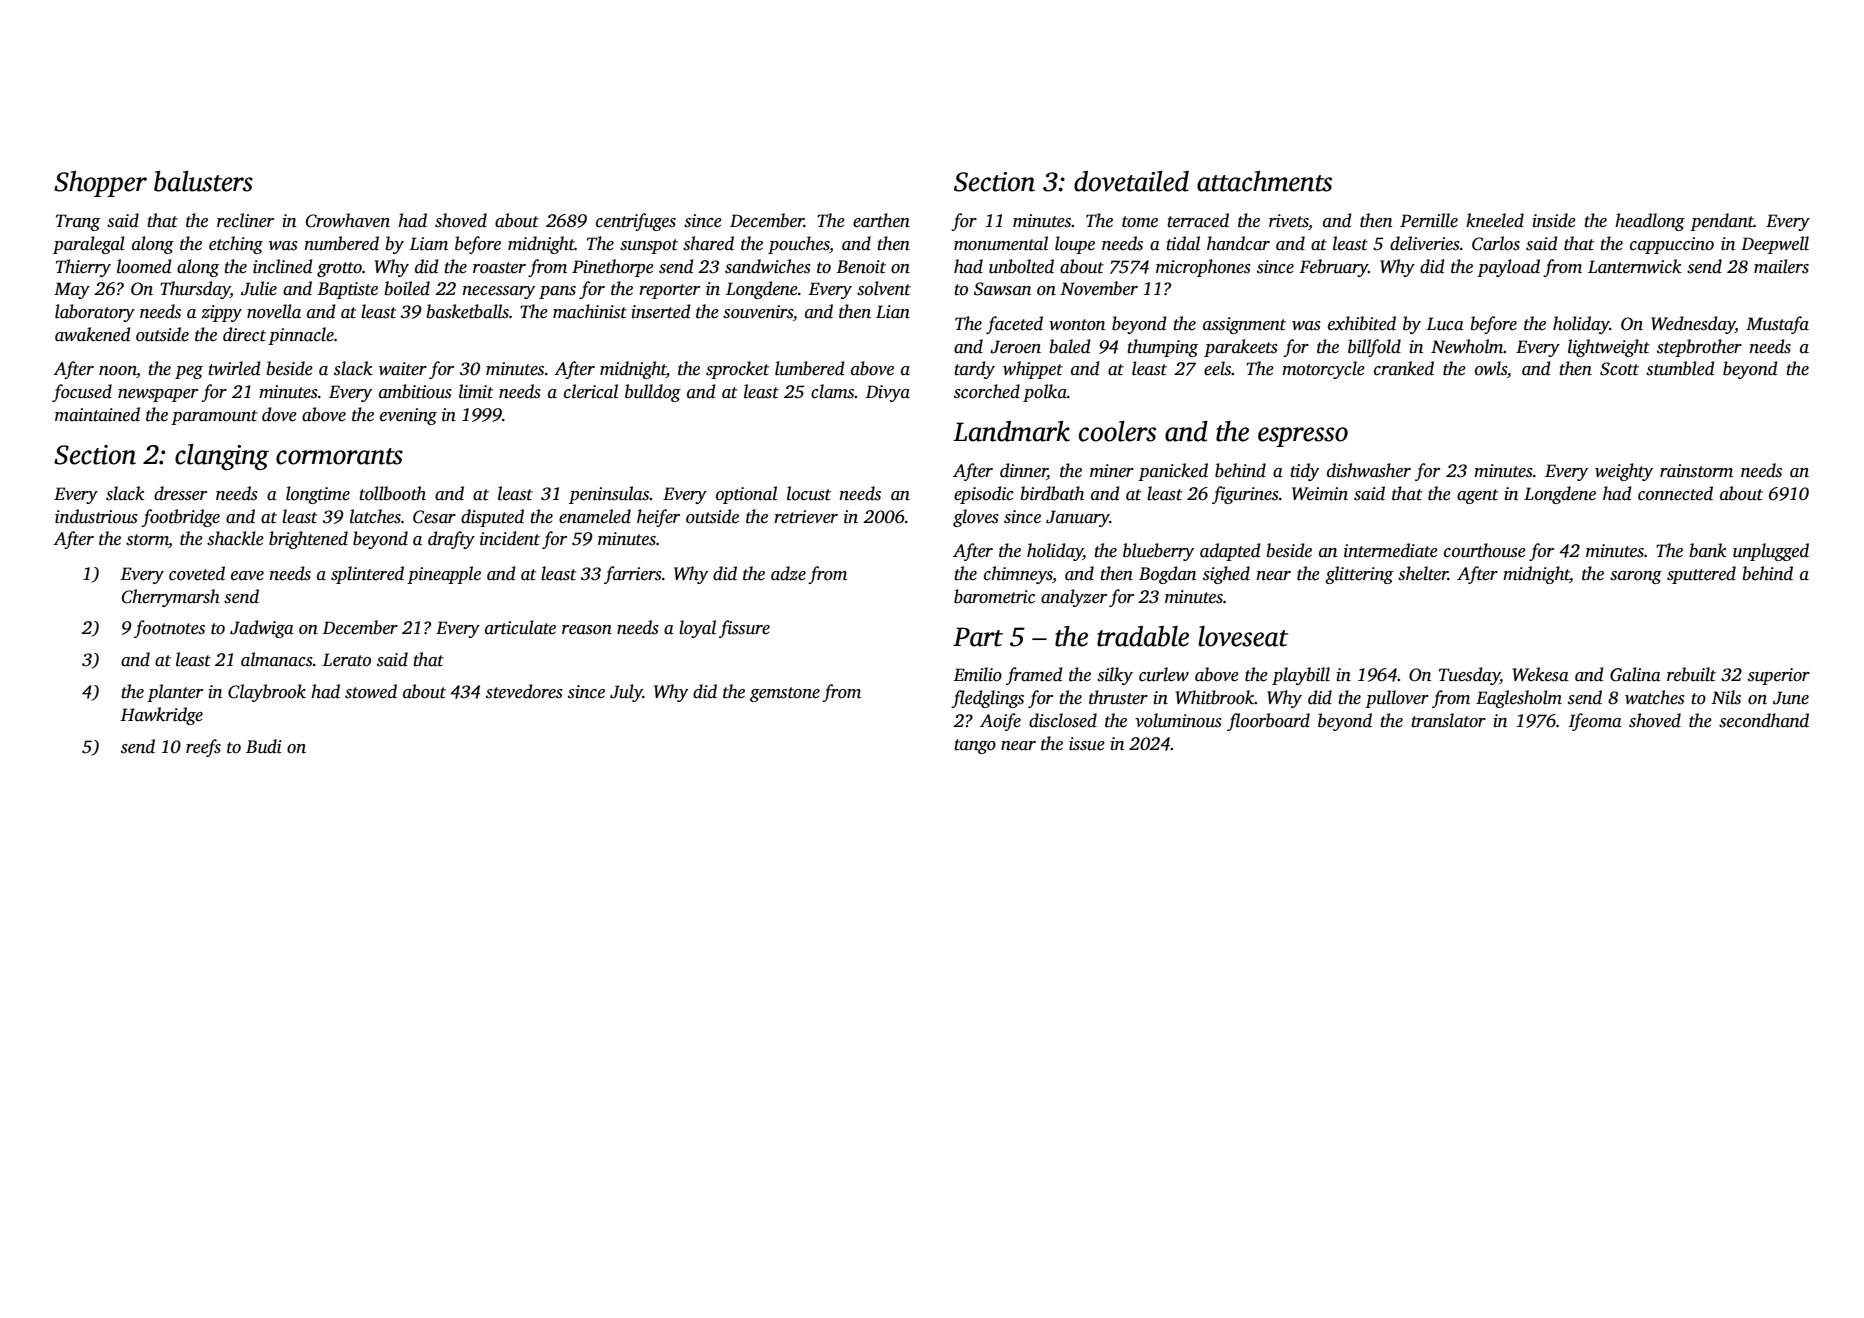 This page has width=1864, height=1318. What do you see at coordinates (1722, 222) in the page?
I see `pendant` at bounding box center [1722, 222].
